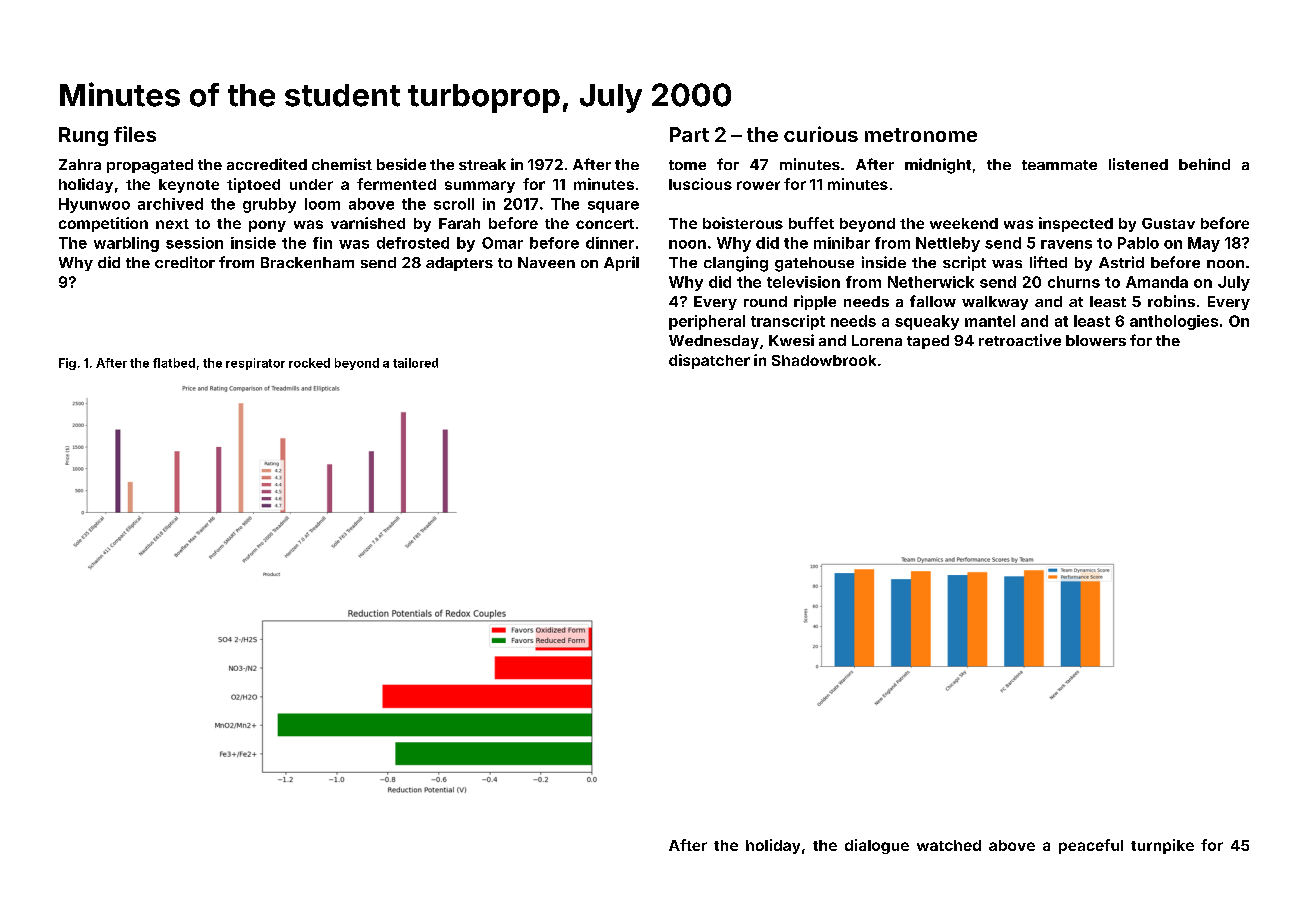  I want to click on files, so click(135, 134).
